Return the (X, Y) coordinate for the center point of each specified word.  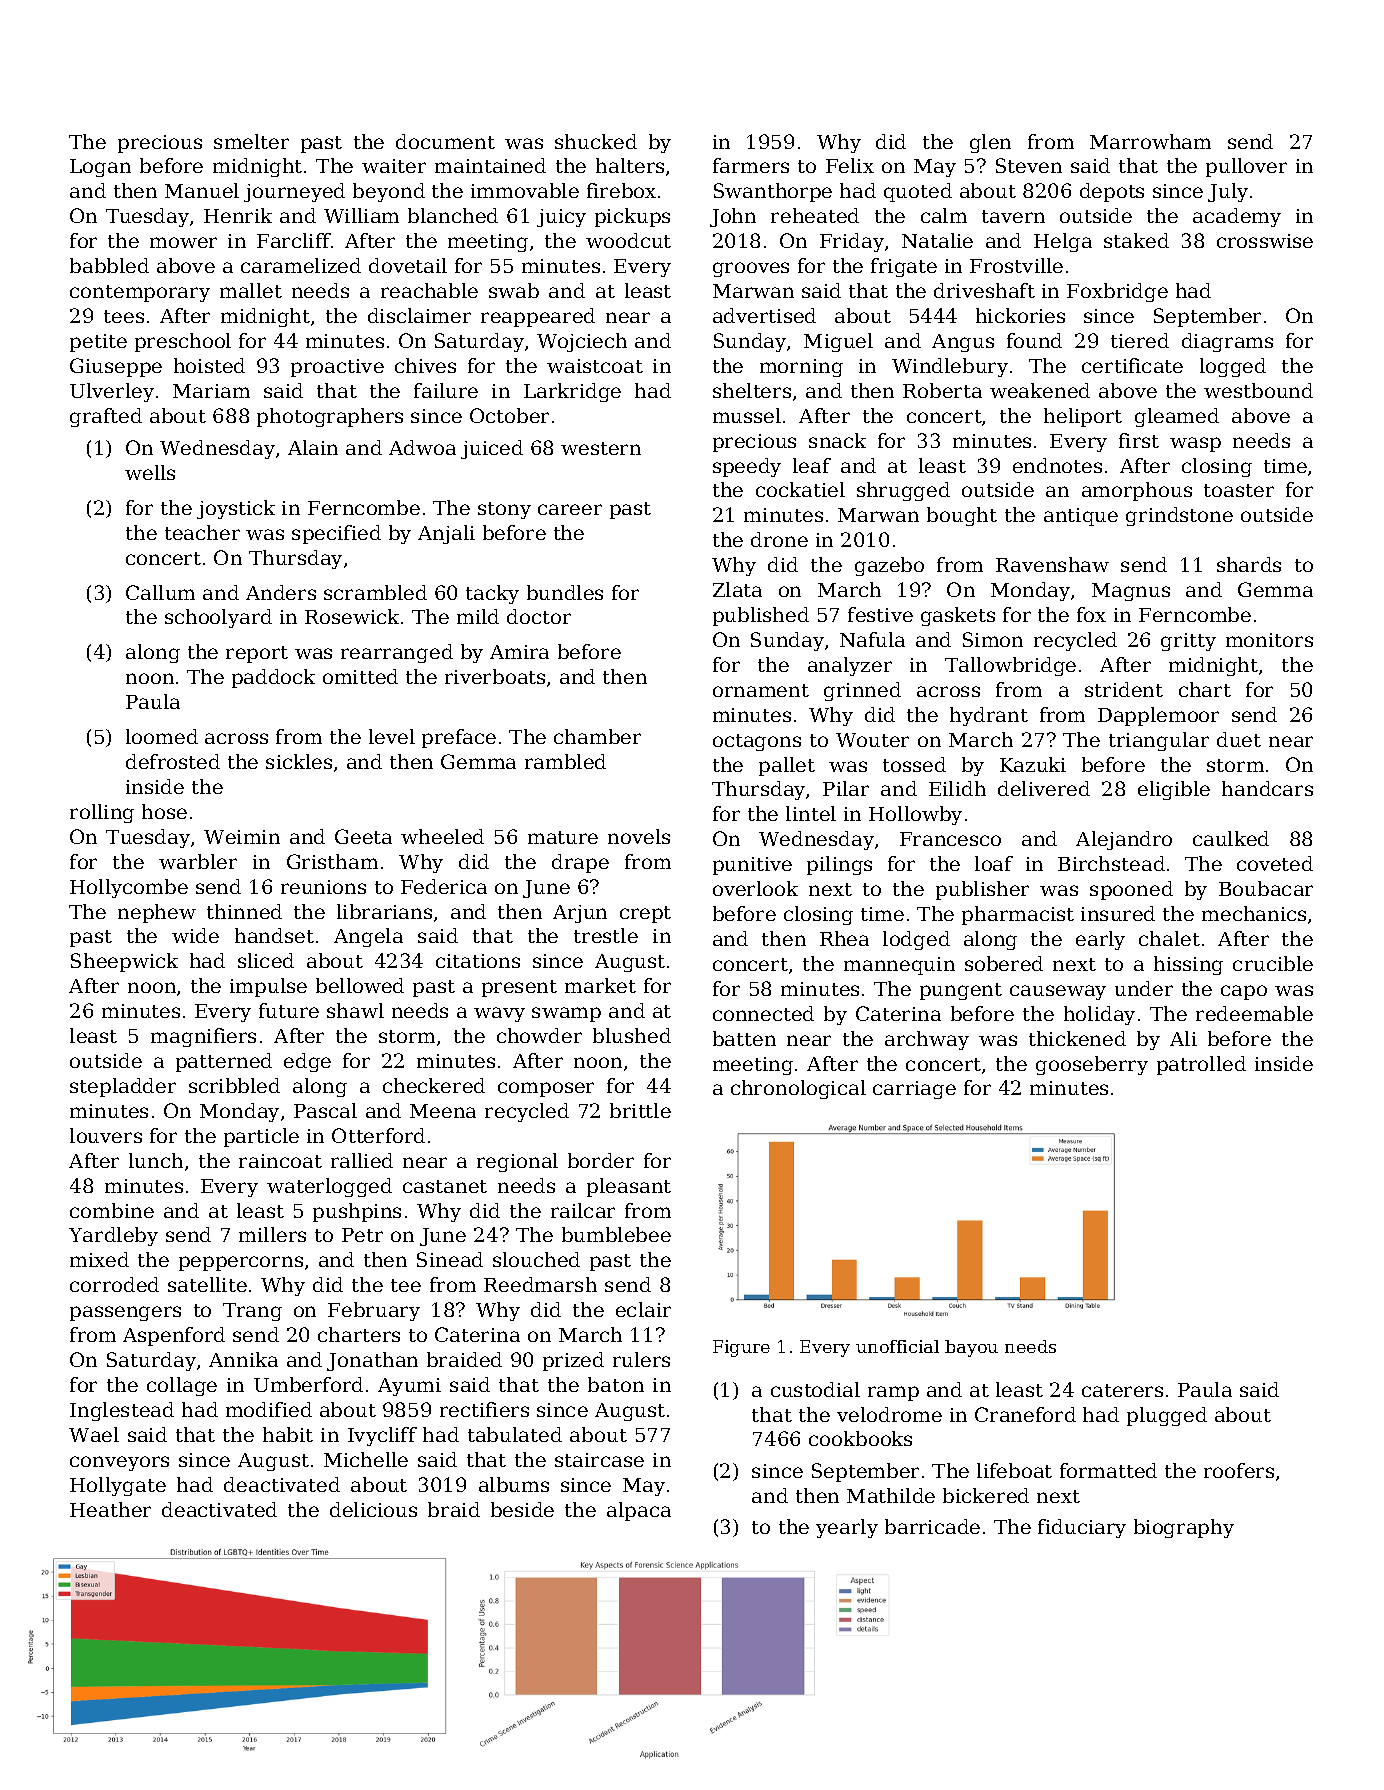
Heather (110, 1509)
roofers (1239, 1470)
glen (990, 143)
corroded (114, 1284)
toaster (1239, 490)
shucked (596, 141)
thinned (244, 911)
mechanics (1254, 913)
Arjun (580, 914)
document (445, 141)
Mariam (211, 391)
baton (616, 1384)
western (601, 448)
